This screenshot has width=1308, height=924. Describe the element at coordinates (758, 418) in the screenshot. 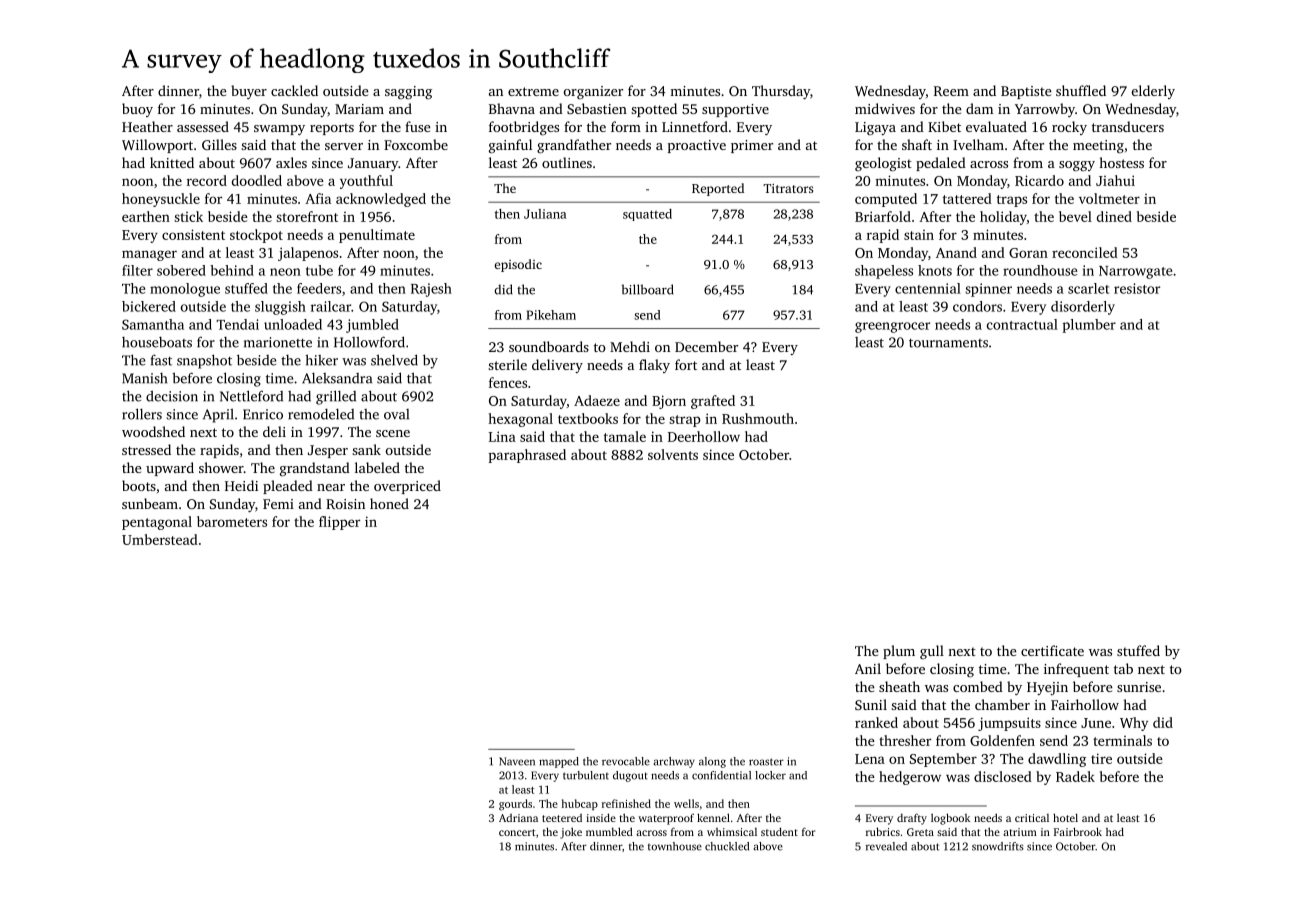

I see `Rushmouth` at that location.
